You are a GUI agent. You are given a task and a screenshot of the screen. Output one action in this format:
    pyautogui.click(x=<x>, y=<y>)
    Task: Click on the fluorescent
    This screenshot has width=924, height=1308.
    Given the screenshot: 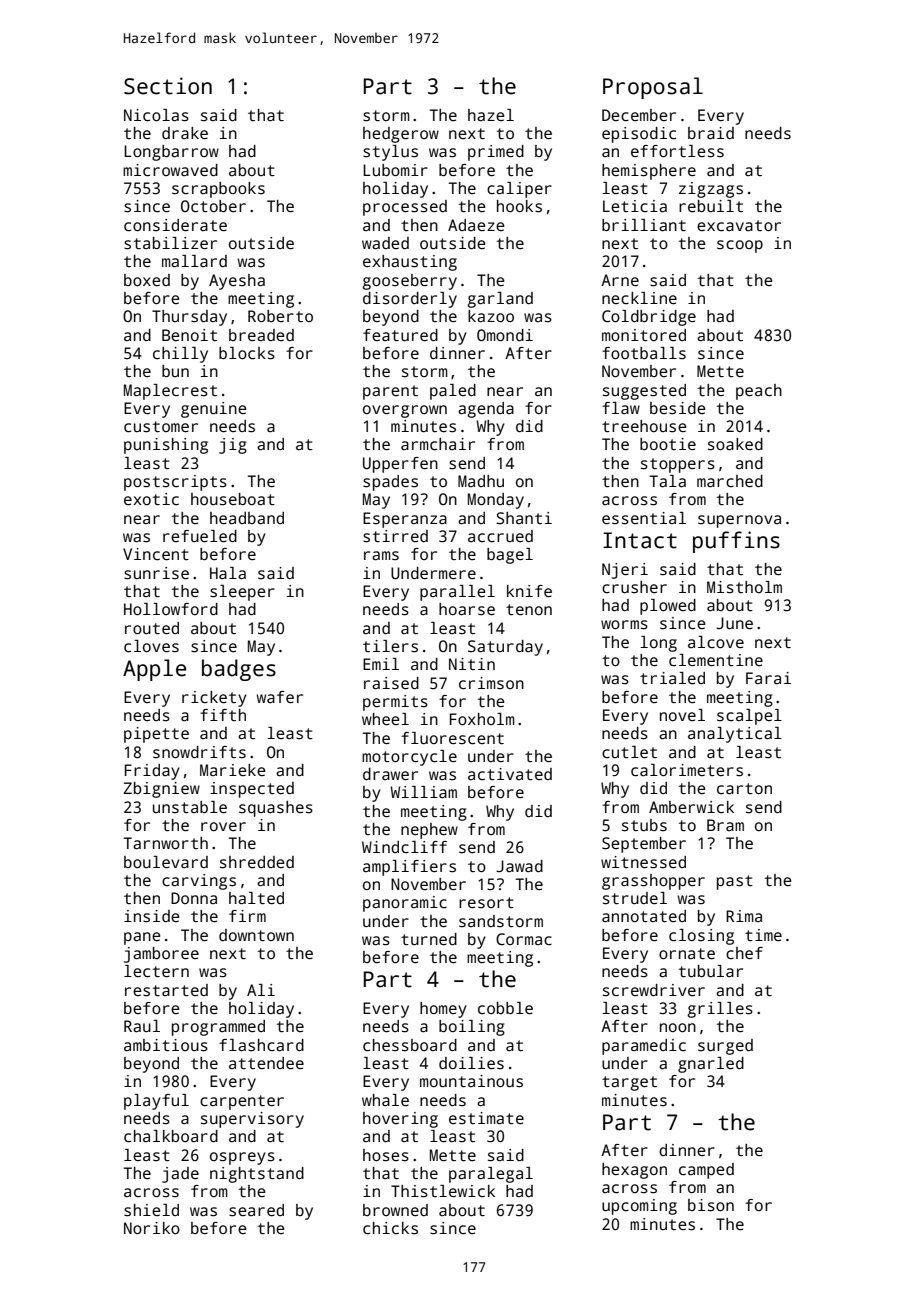 What is the action you would take?
    pyautogui.click(x=452, y=738)
